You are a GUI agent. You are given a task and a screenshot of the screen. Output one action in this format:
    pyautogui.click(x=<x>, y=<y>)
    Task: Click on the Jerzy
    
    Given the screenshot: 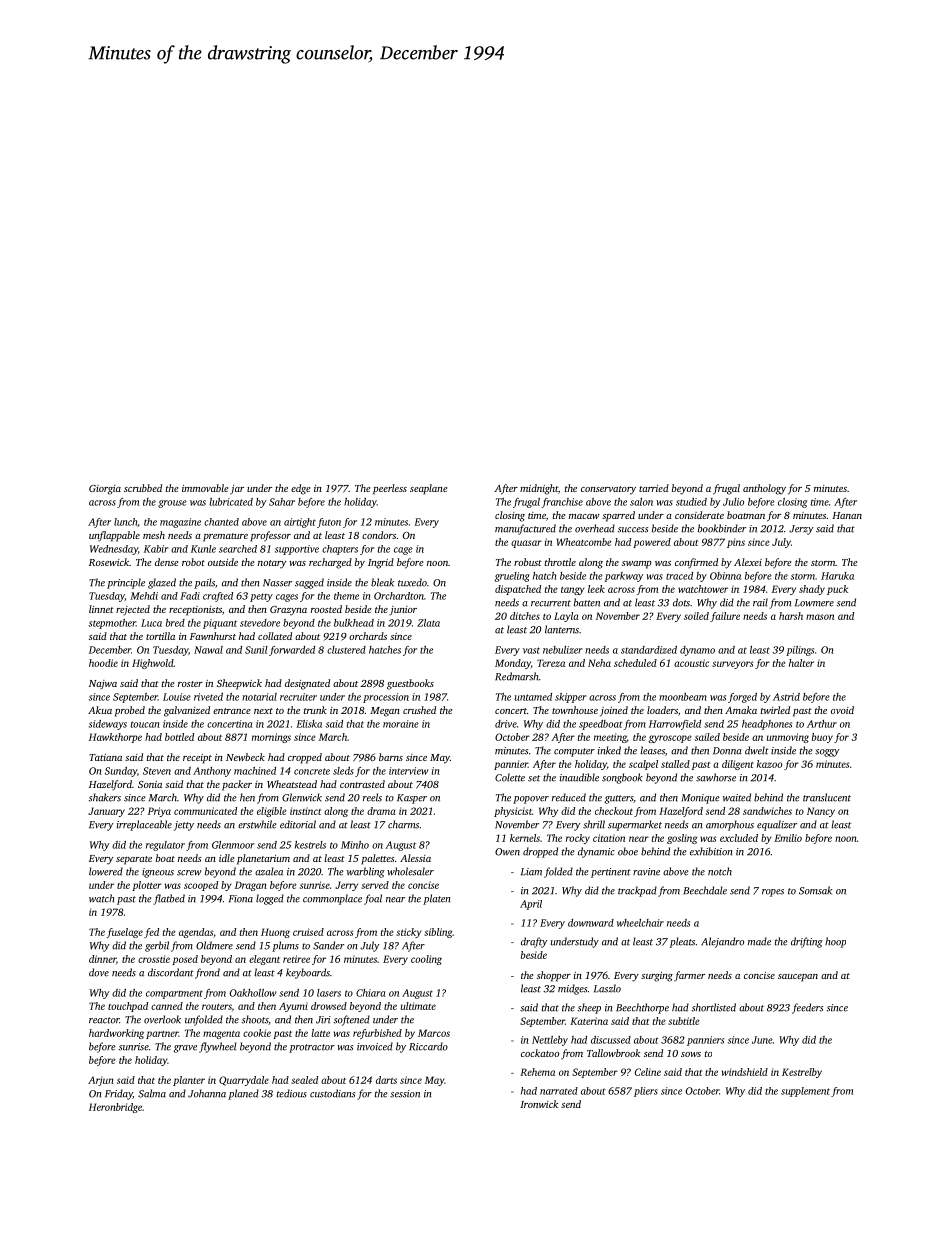 What is the action you would take?
    pyautogui.click(x=801, y=530)
